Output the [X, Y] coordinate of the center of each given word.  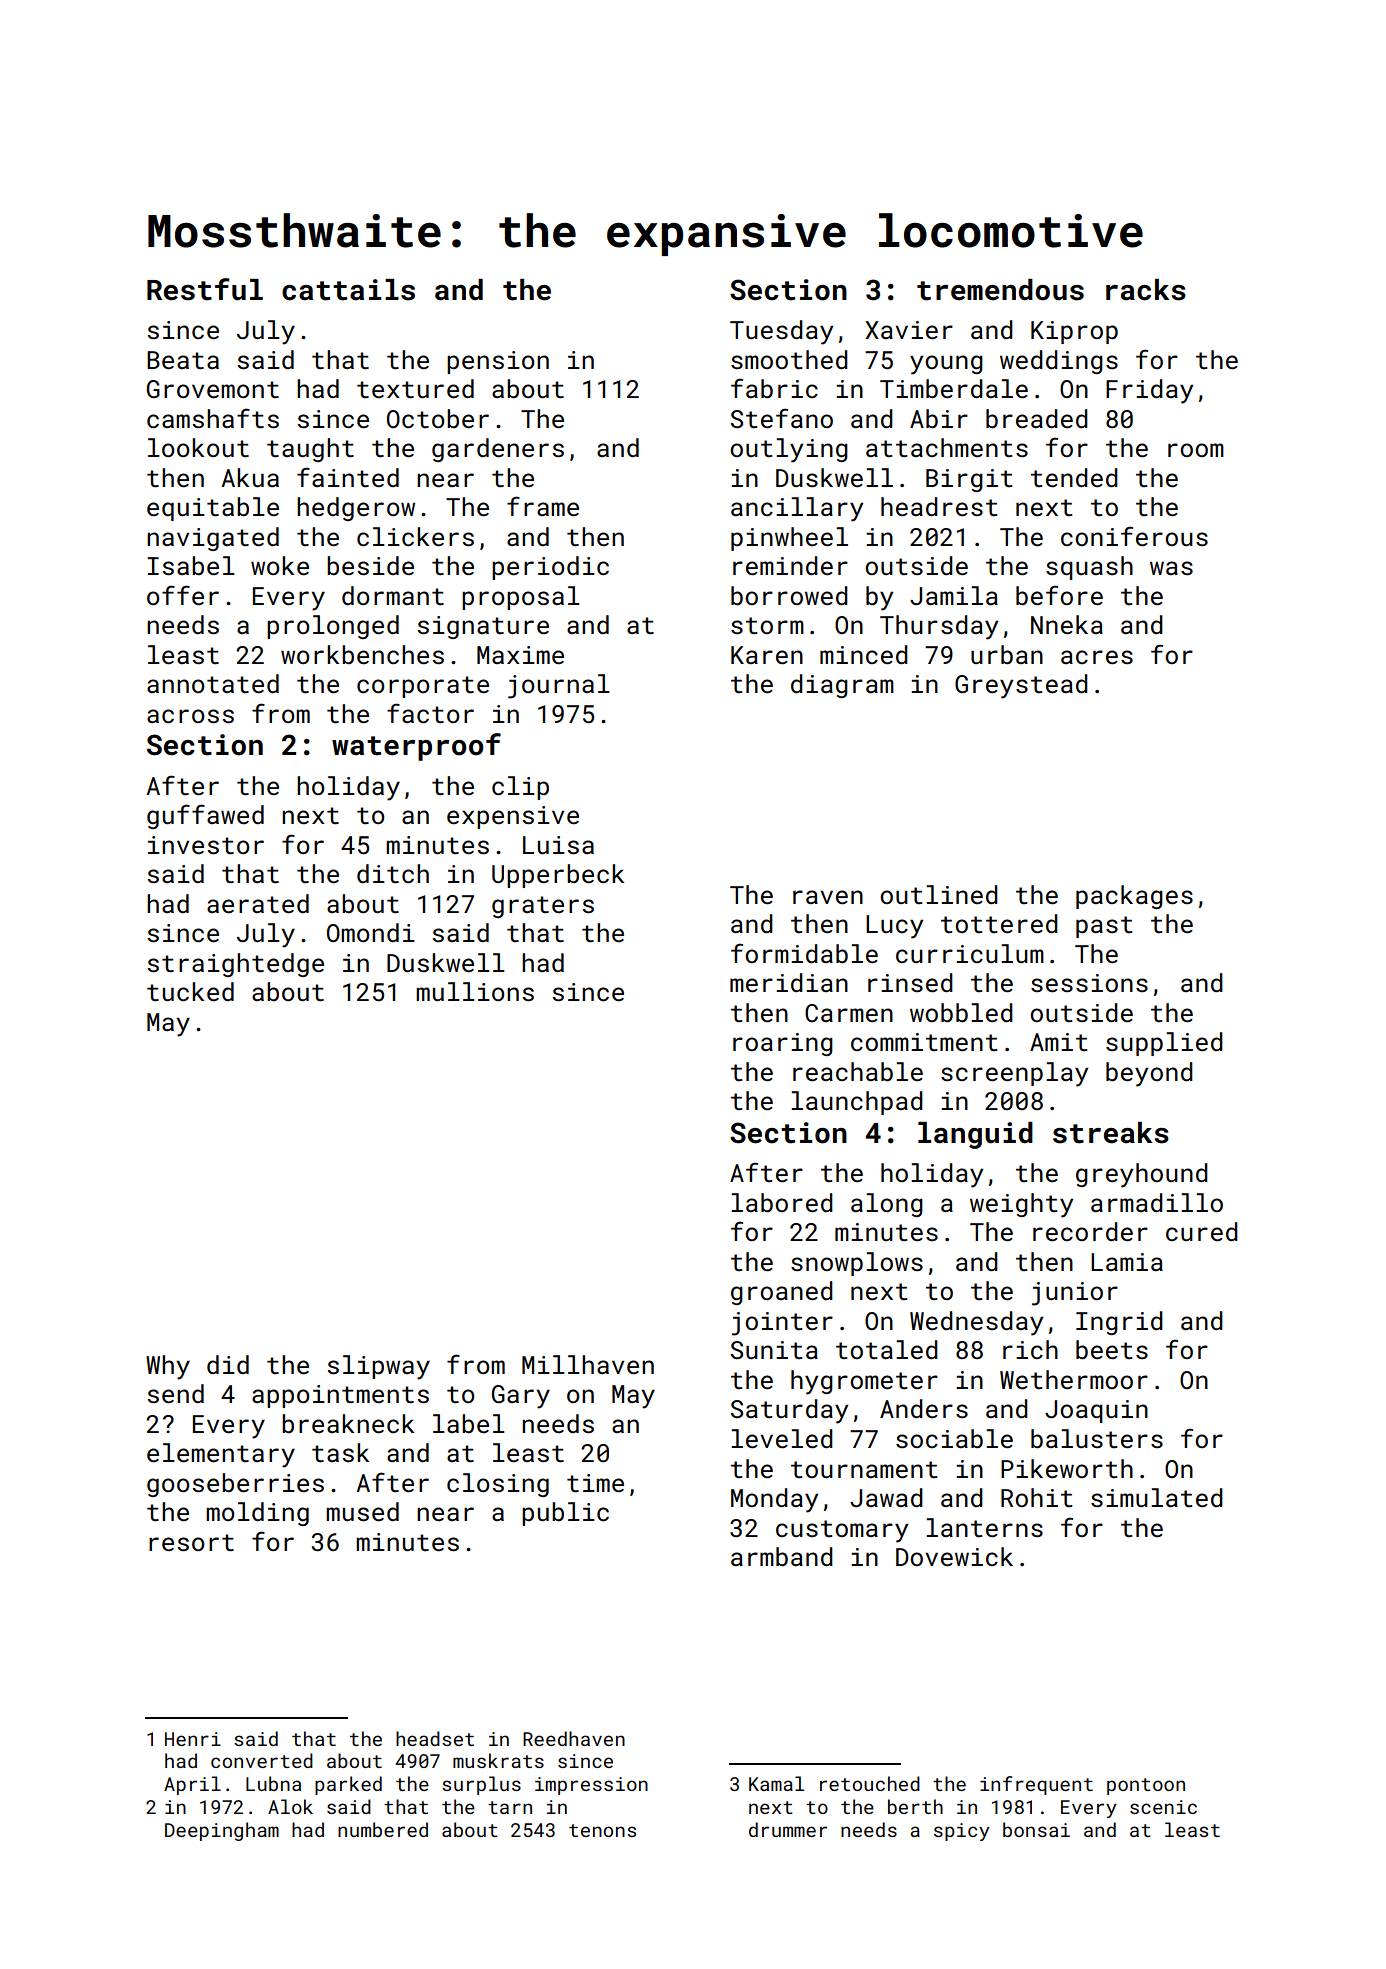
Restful [205, 289]
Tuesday [781, 332]
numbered [383, 1829]
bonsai [1036, 1829]
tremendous [1000, 290]
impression [591, 1786]
